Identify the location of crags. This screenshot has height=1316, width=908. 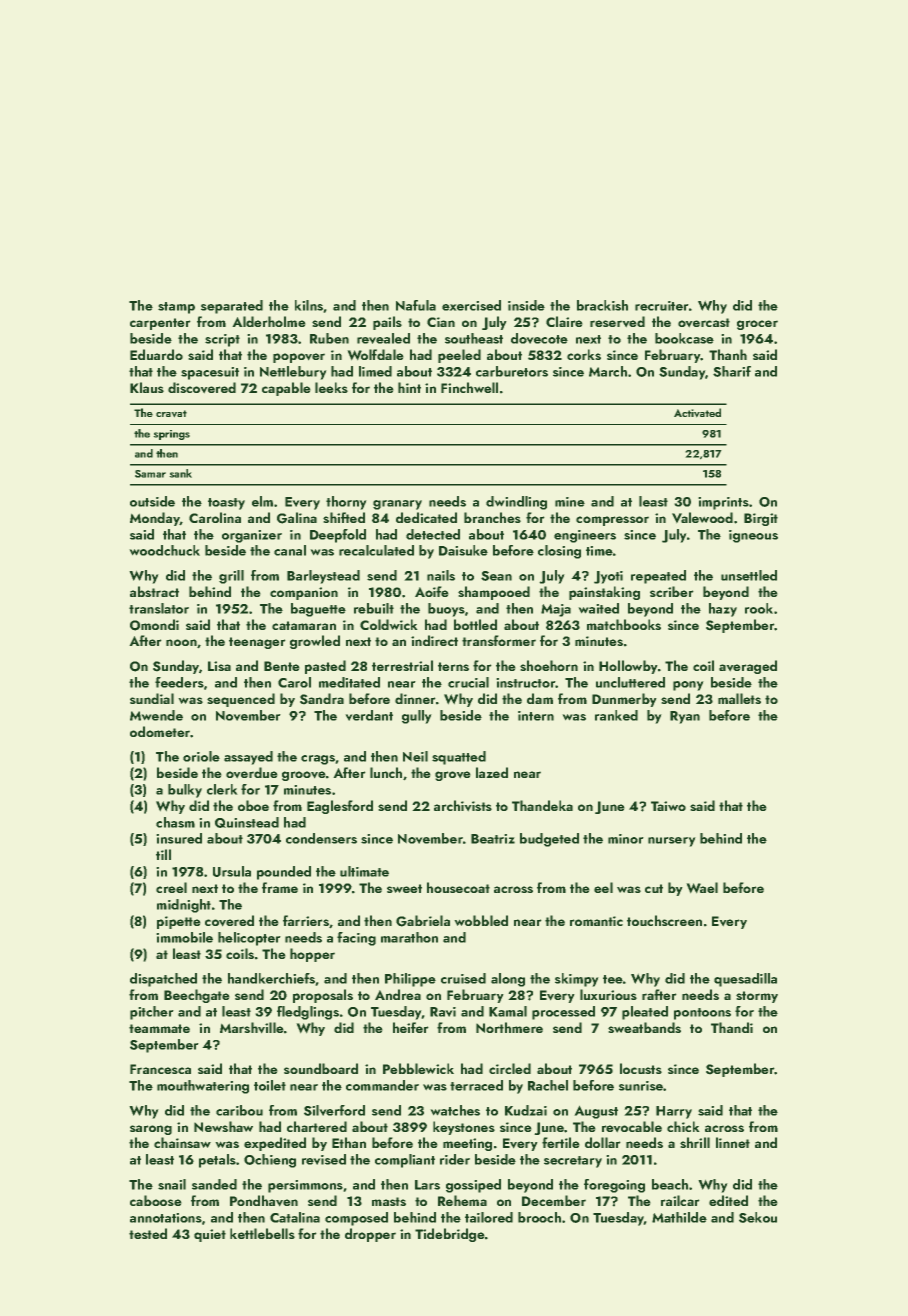
(318, 760).
